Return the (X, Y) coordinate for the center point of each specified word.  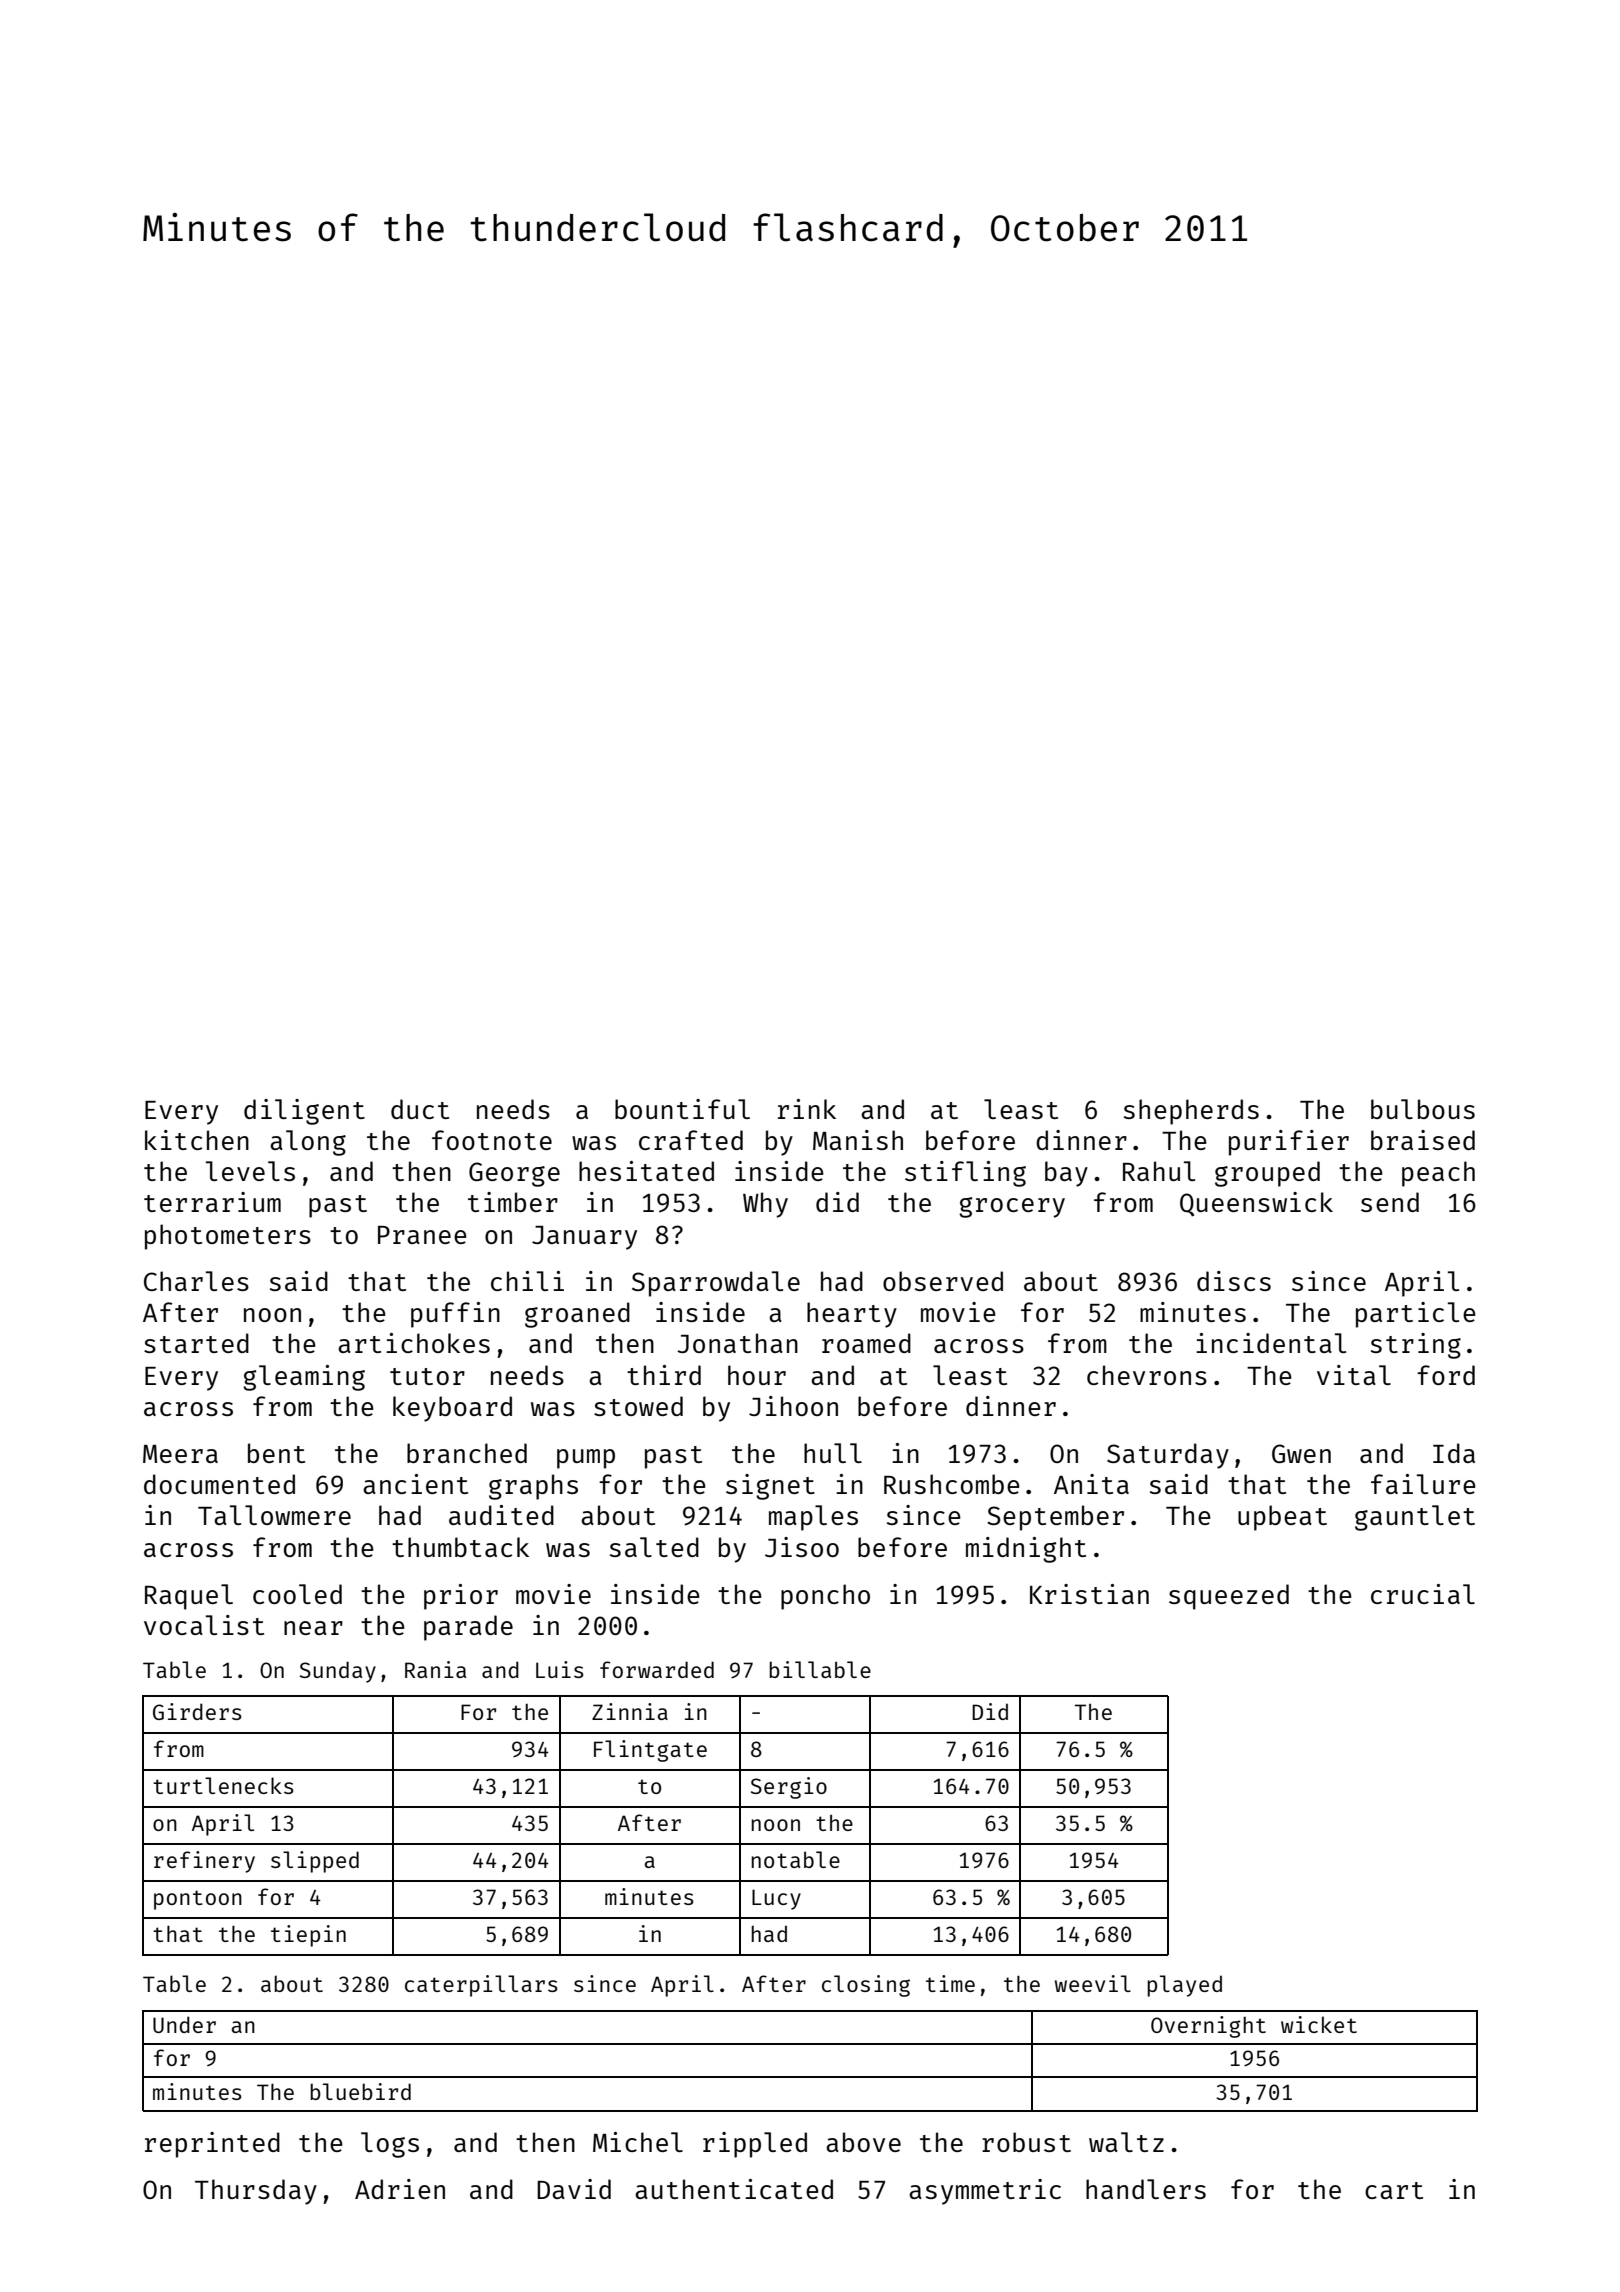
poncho (825, 1597)
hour (757, 1375)
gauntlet (1415, 1518)
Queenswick (1256, 1204)
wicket (1319, 2024)
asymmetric (985, 2192)
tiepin (308, 1936)
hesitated (646, 1171)
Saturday (1168, 1456)
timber (513, 1202)
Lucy (776, 1899)
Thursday (256, 2192)
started (196, 1343)
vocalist (204, 1625)
